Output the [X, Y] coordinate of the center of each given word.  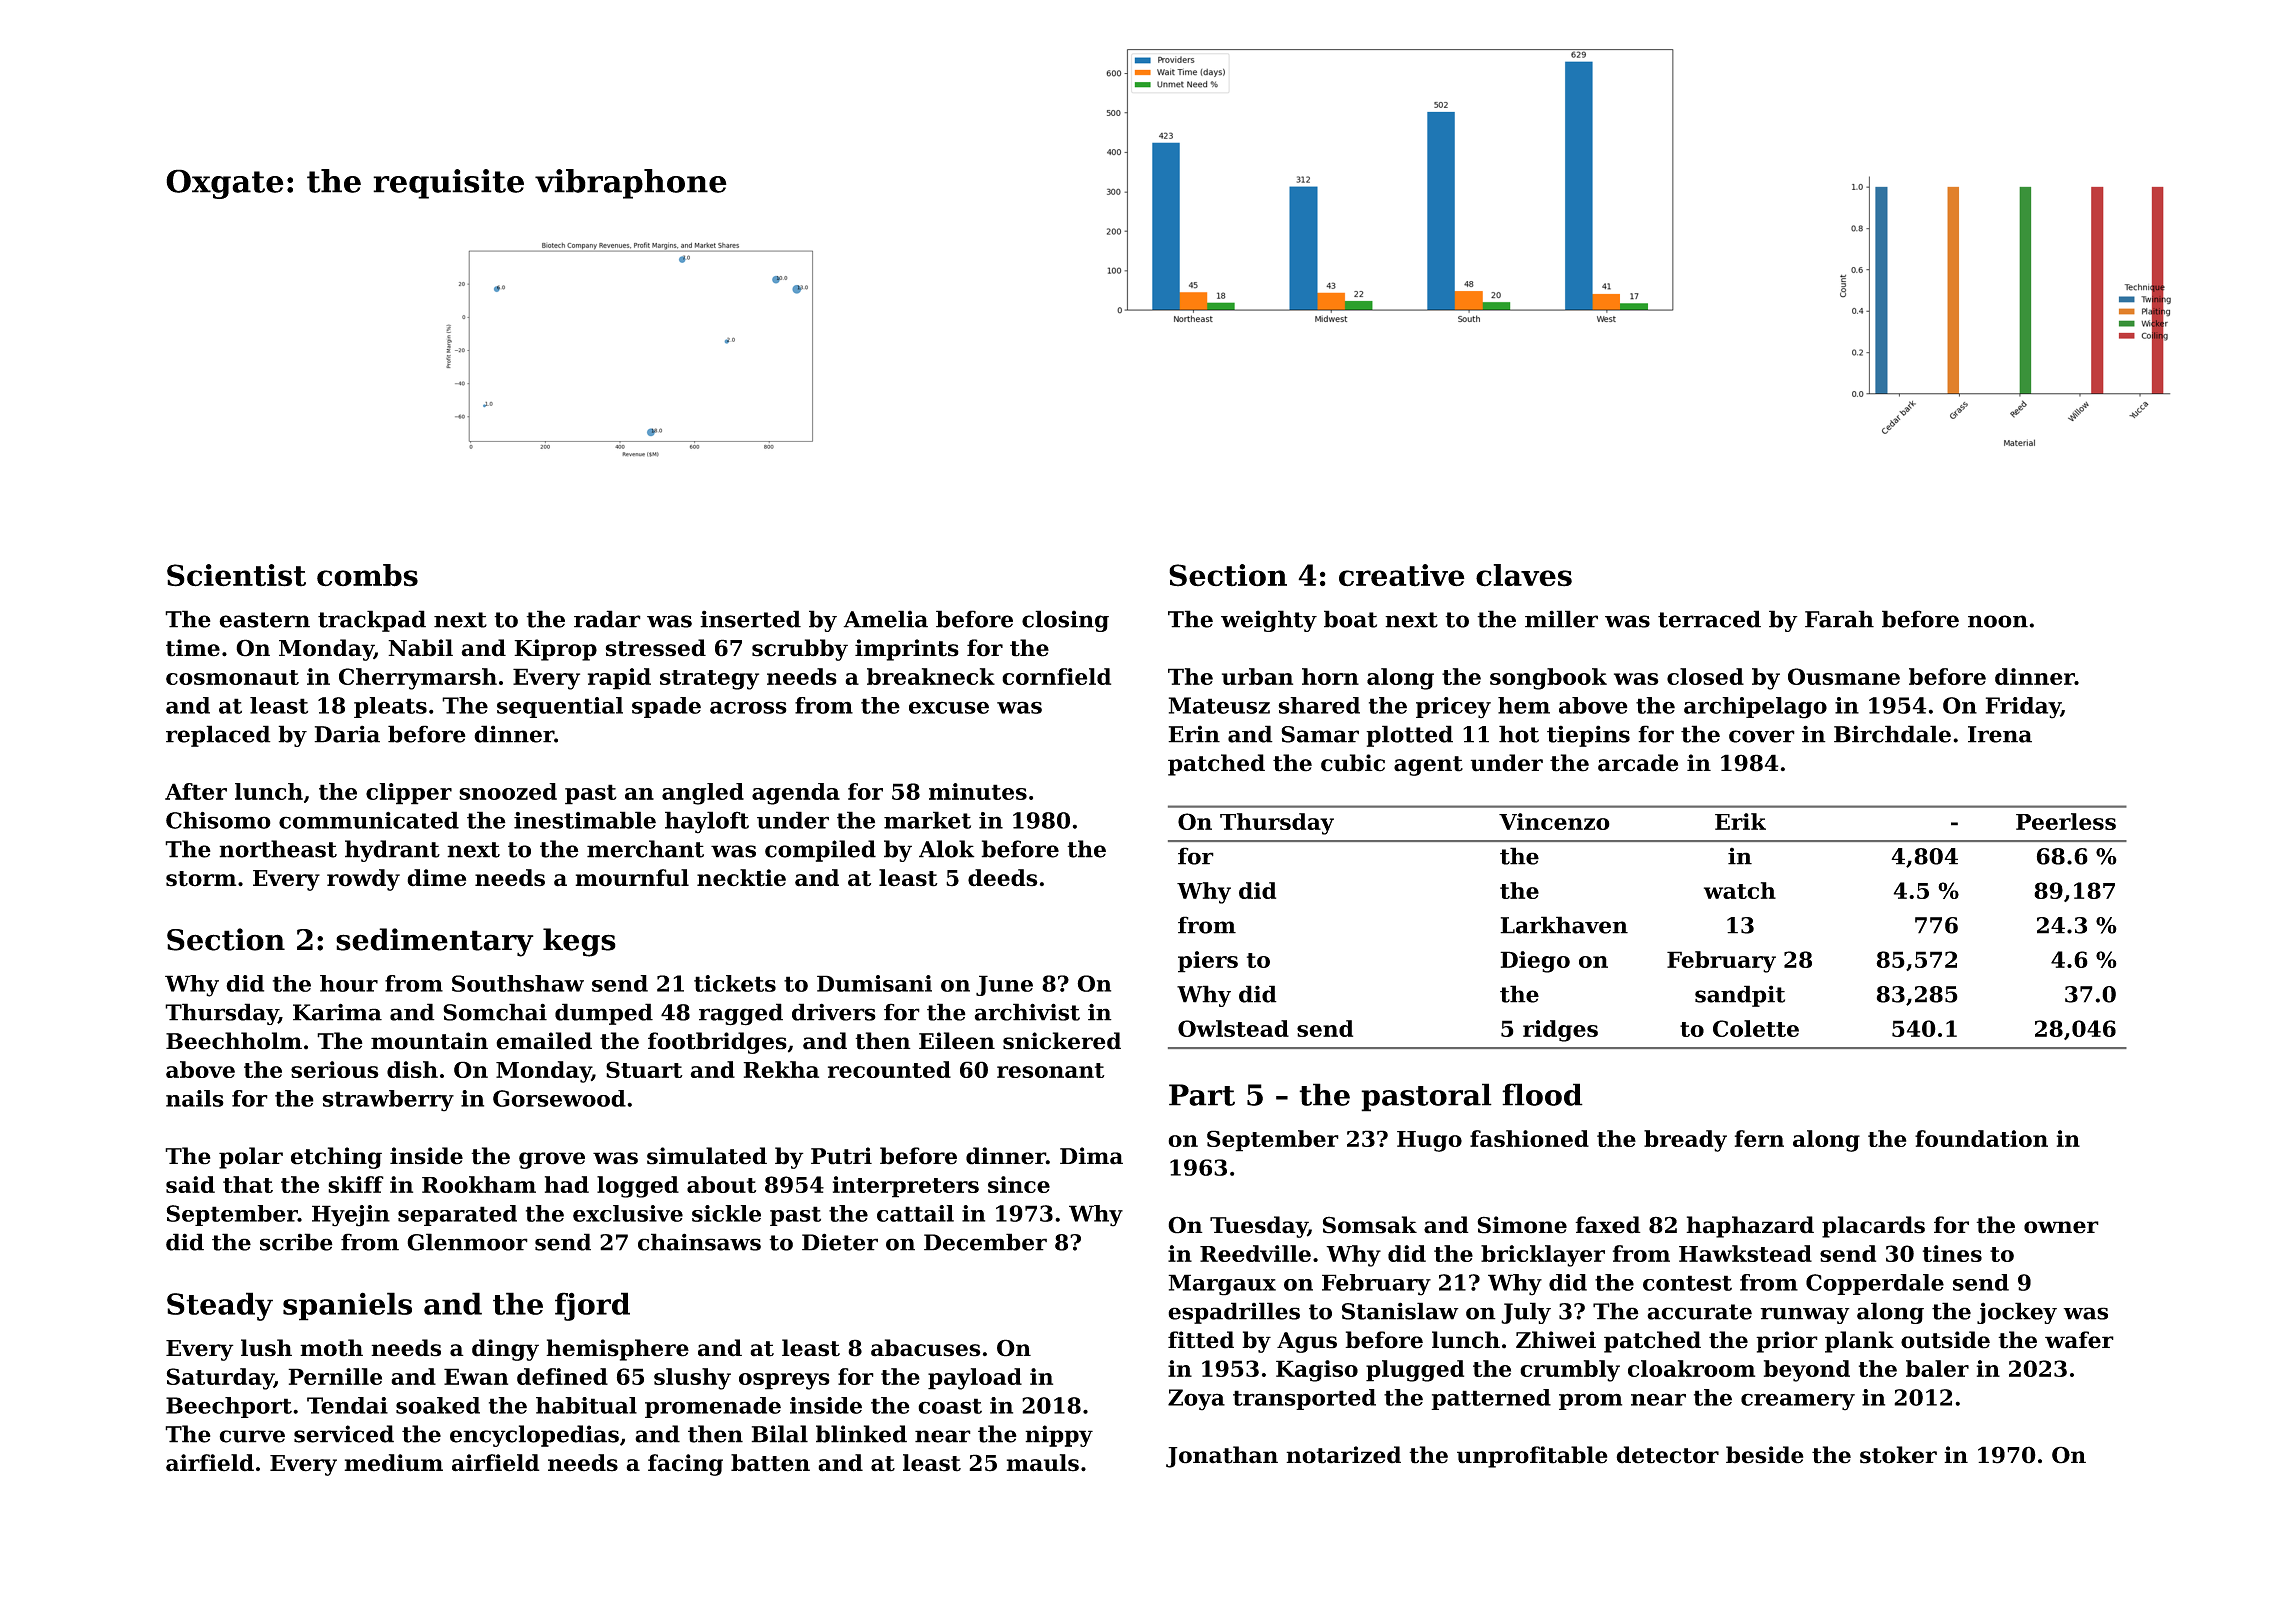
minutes [978, 791]
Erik [1740, 821]
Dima [1091, 1156]
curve [252, 1436]
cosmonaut [232, 677]
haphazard [1750, 1227]
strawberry [388, 1101]
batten [770, 1463]
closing [1065, 621]
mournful [632, 878]
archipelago [1755, 708]
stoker [1898, 1455]
